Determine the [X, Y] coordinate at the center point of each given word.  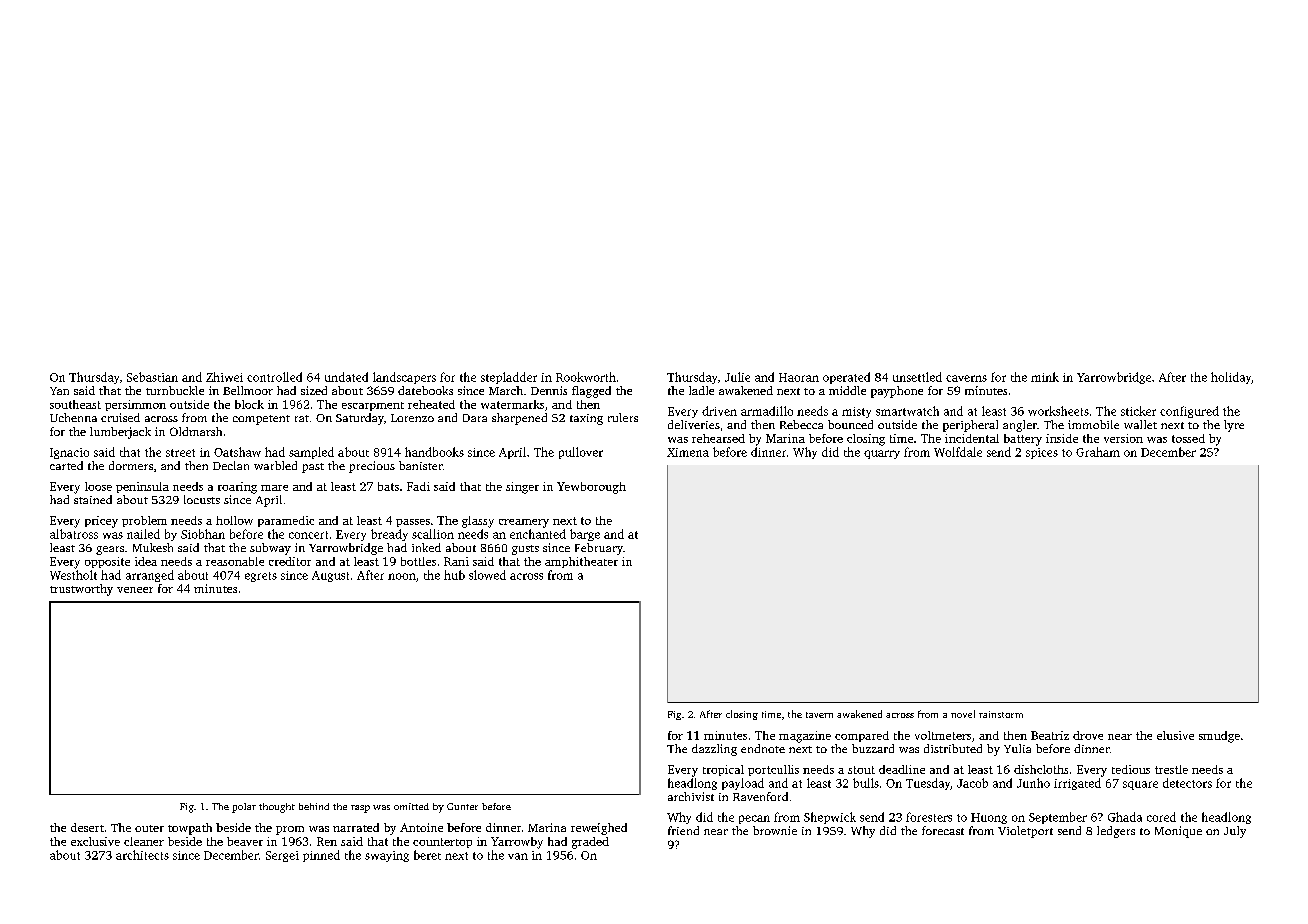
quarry [882, 454]
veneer [135, 590]
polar [244, 808]
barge [585, 535]
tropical [723, 770]
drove [1088, 735]
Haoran [799, 377]
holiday [1231, 378]
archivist [691, 796]
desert [87, 827]
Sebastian [152, 377]
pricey [101, 522]
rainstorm [1001, 714]
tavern [819, 715]
